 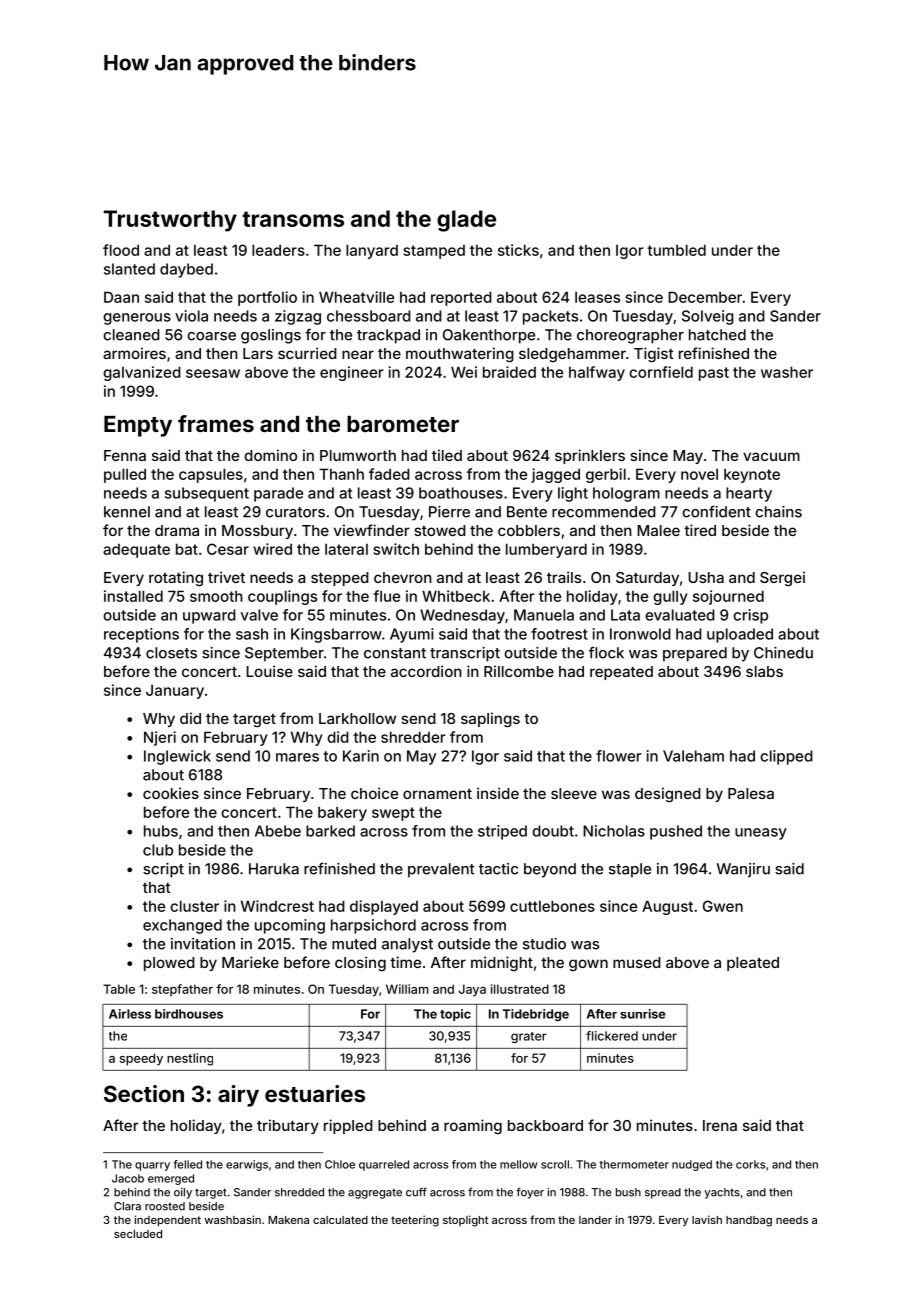 What do you see at coordinates (518, 1164) in the screenshot?
I see `mellow` at bounding box center [518, 1164].
